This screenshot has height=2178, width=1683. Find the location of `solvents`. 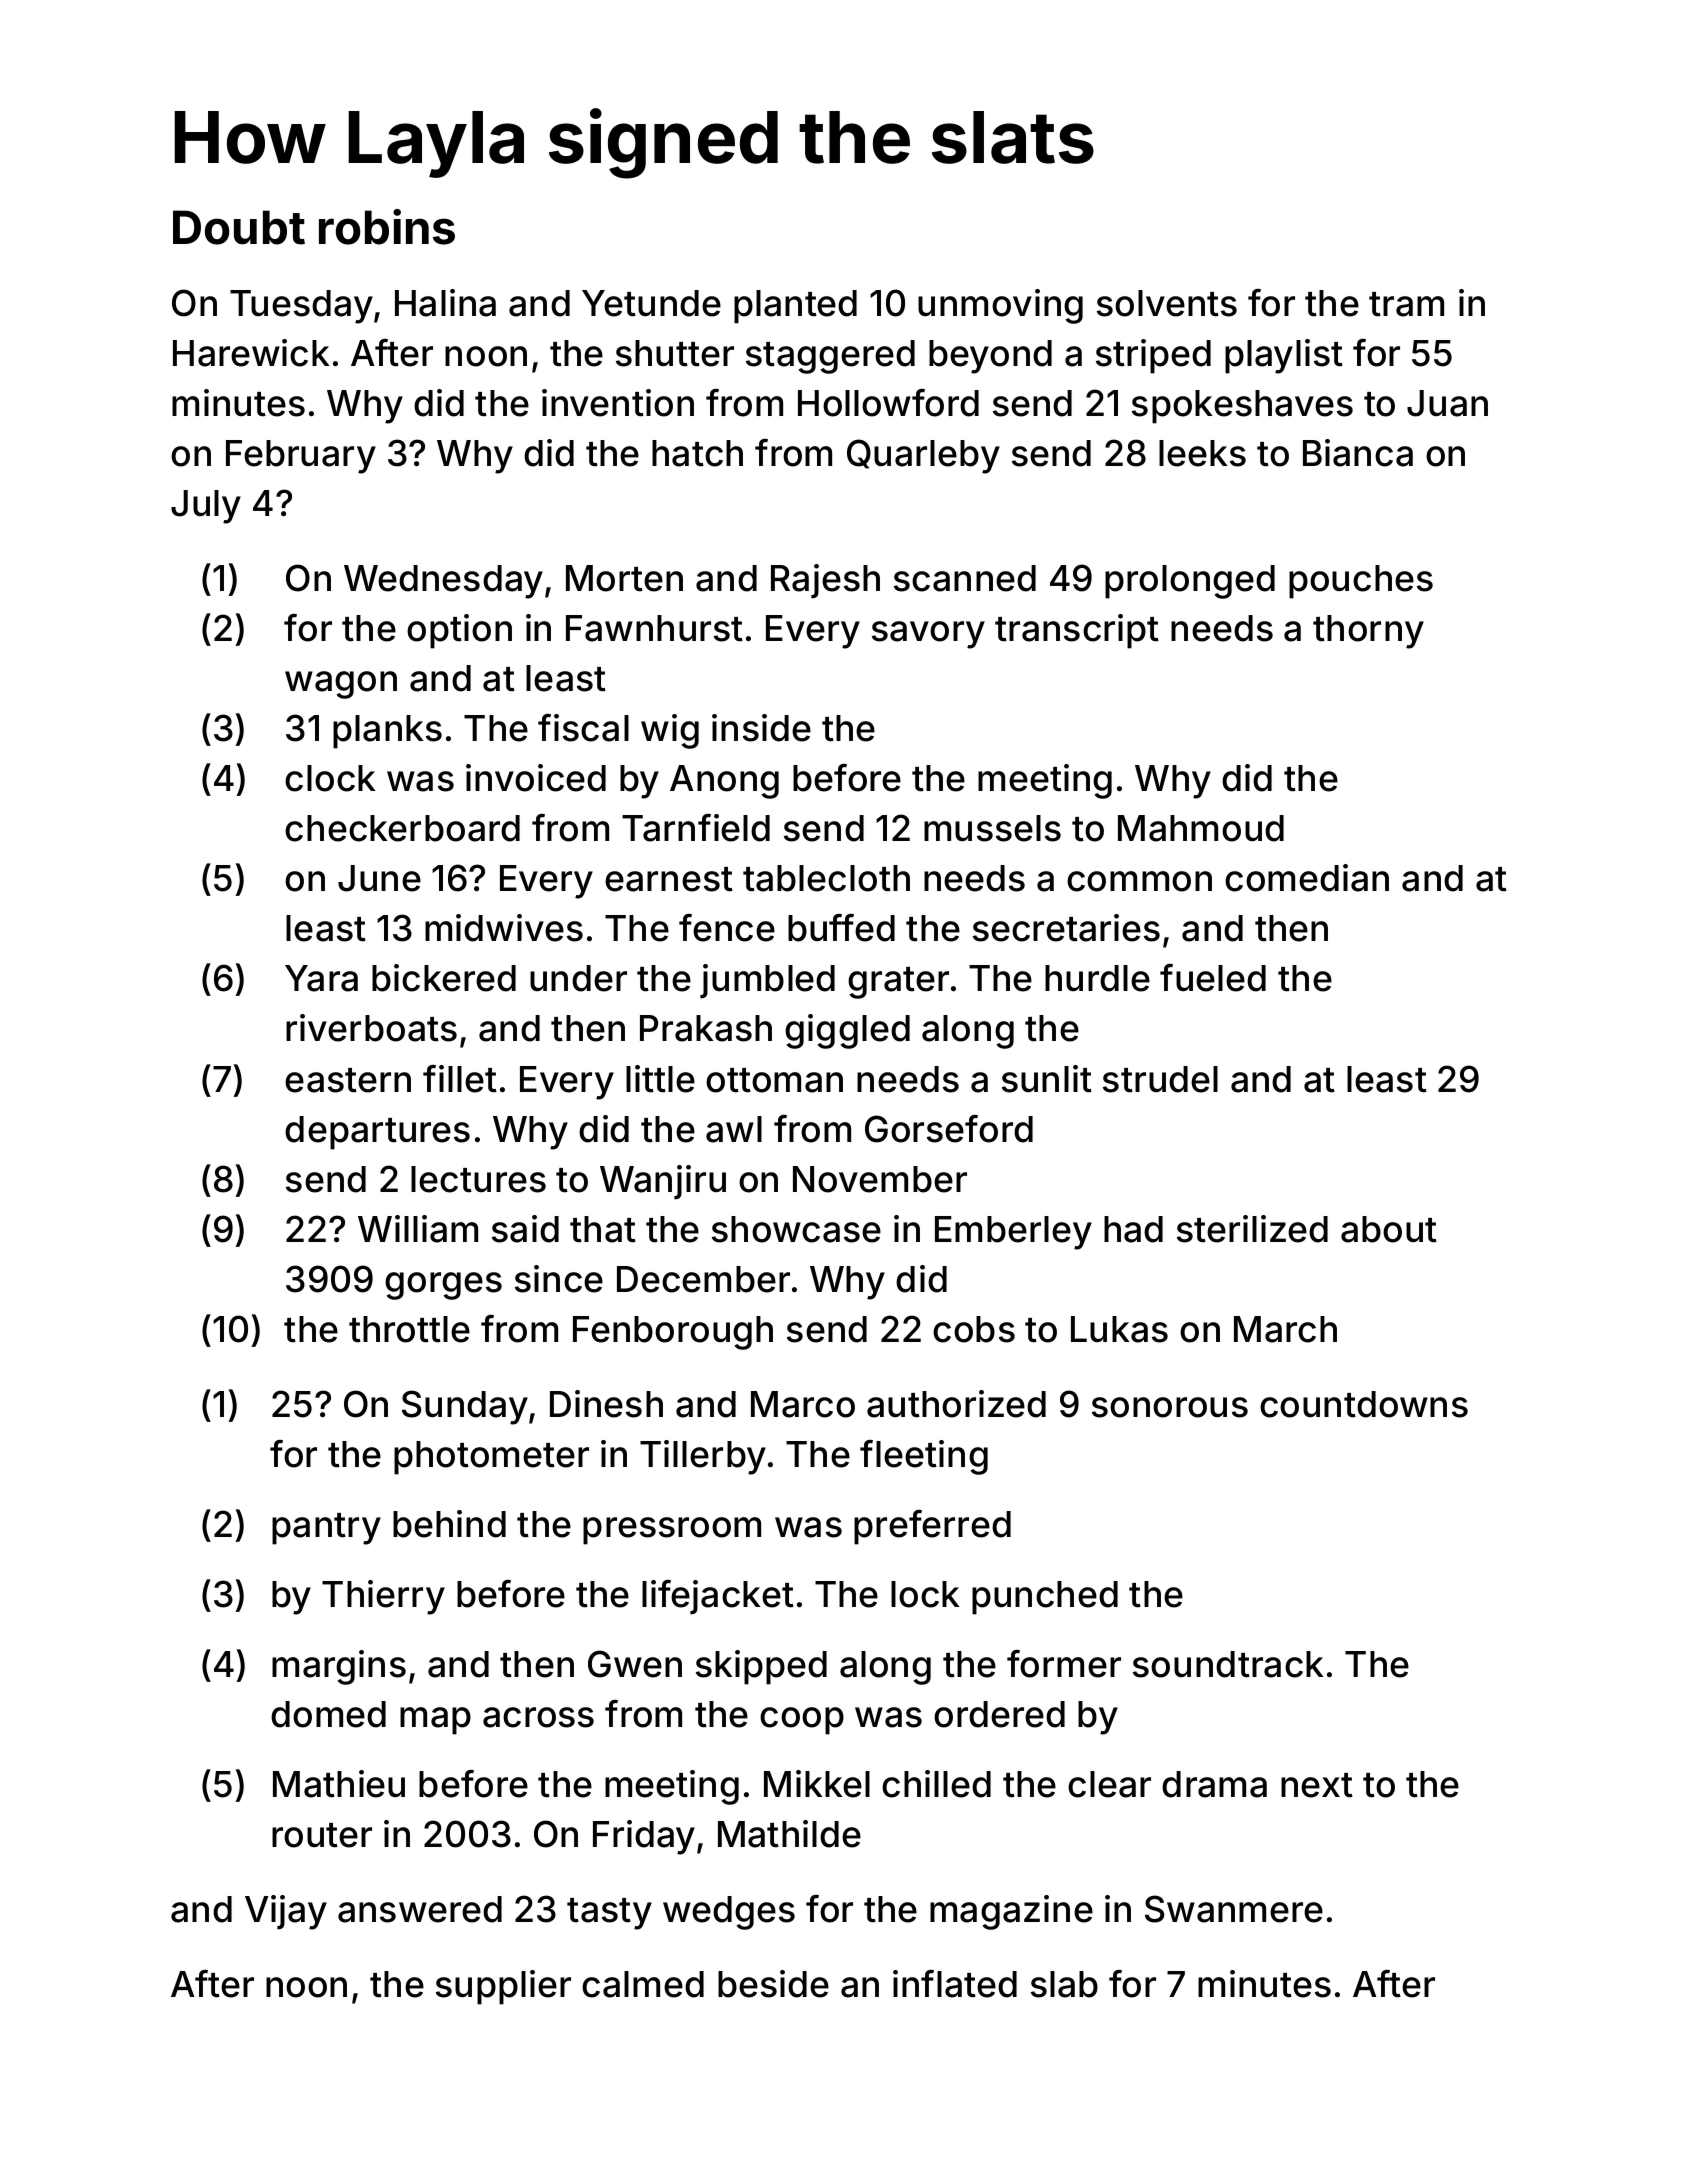

solvents is located at coordinates (1167, 303).
